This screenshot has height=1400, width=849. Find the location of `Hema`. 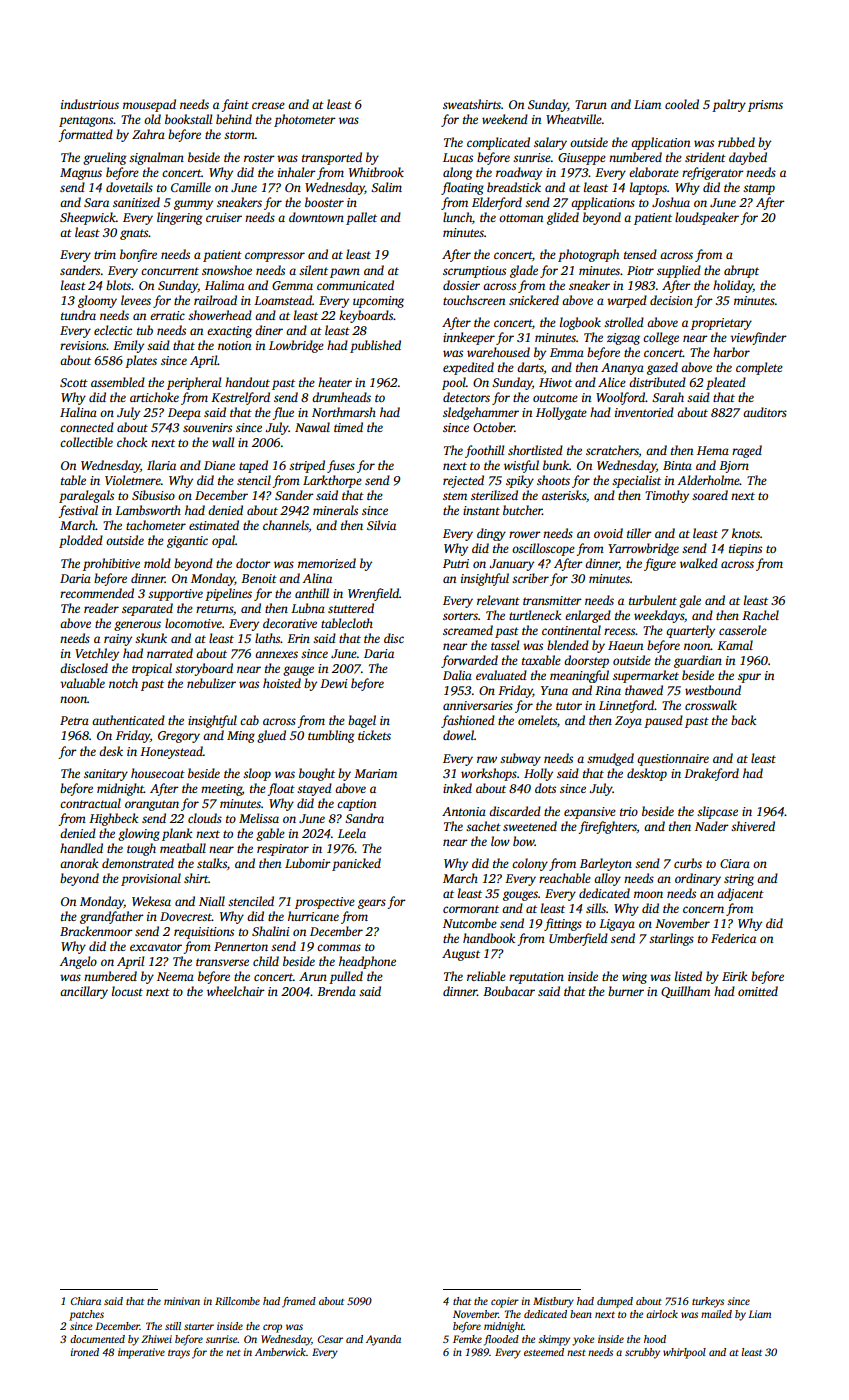

Hema is located at coordinates (713, 450).
